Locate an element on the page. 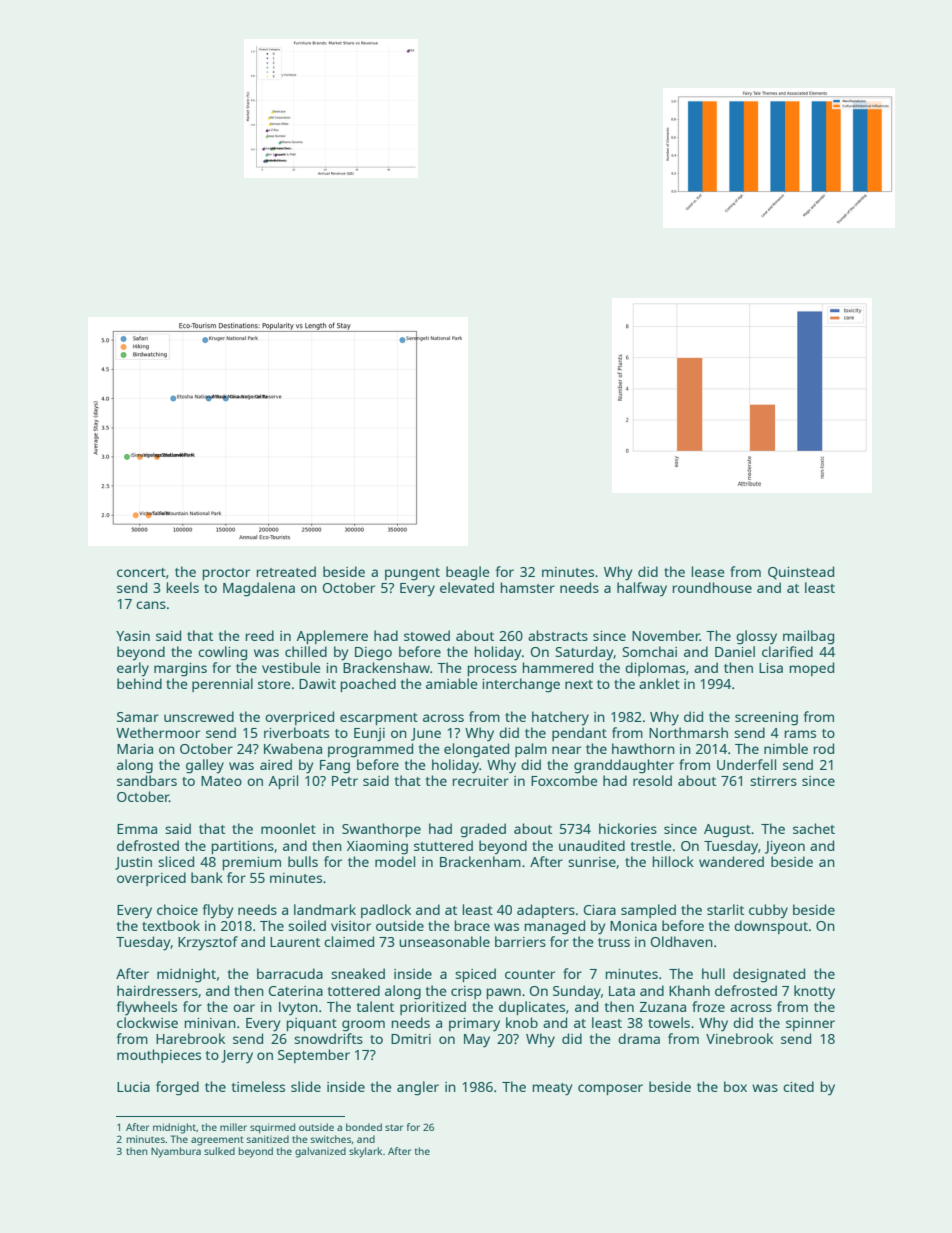  Somchai is located at coordinates (650, 651).
